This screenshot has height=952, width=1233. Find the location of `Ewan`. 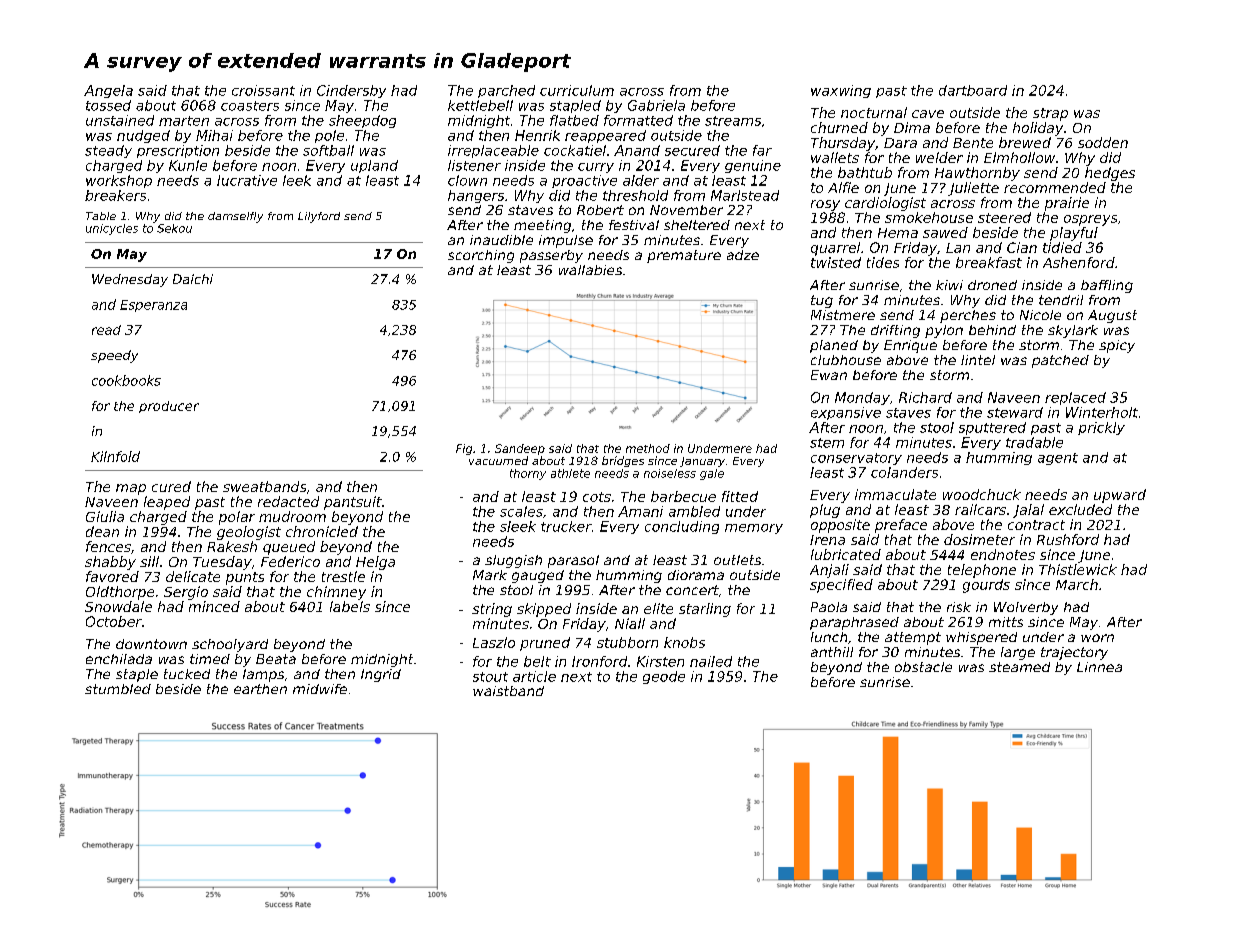

Ewan is located at coordinates (829, 375).
